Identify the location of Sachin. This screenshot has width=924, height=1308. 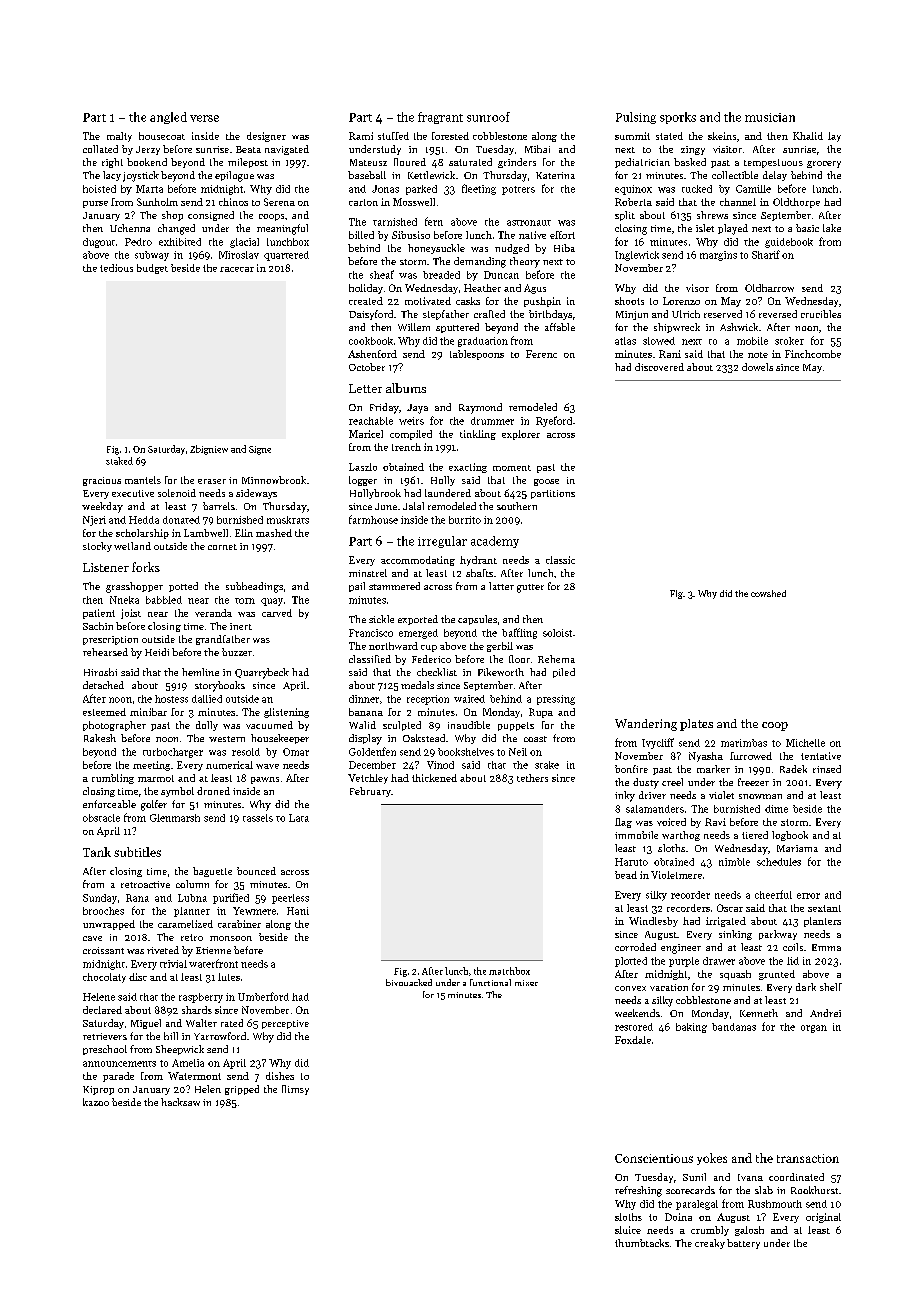
(98, 626).
